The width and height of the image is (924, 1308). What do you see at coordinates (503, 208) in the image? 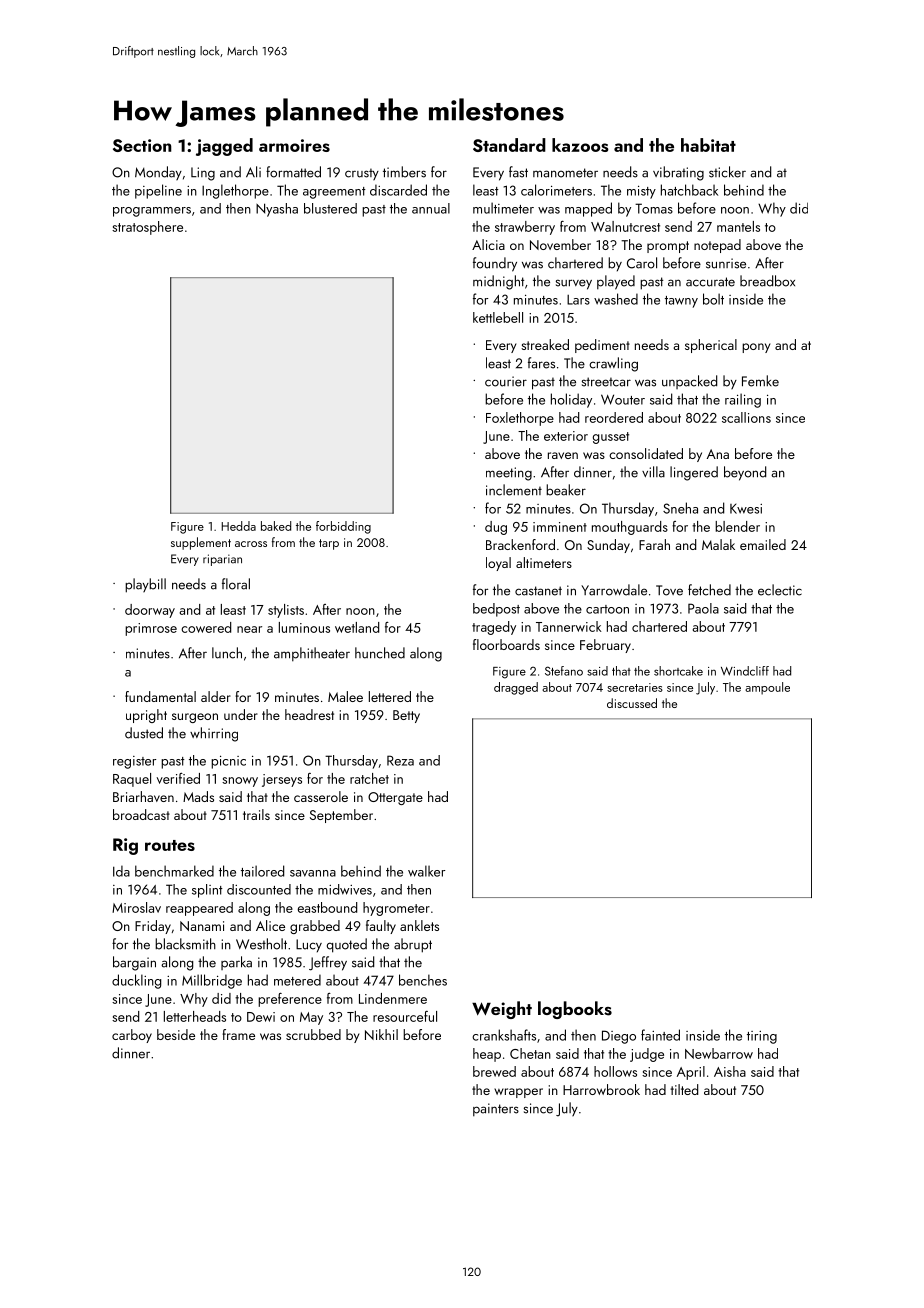
I see `multimeter` at bounding box center [503, 208].
